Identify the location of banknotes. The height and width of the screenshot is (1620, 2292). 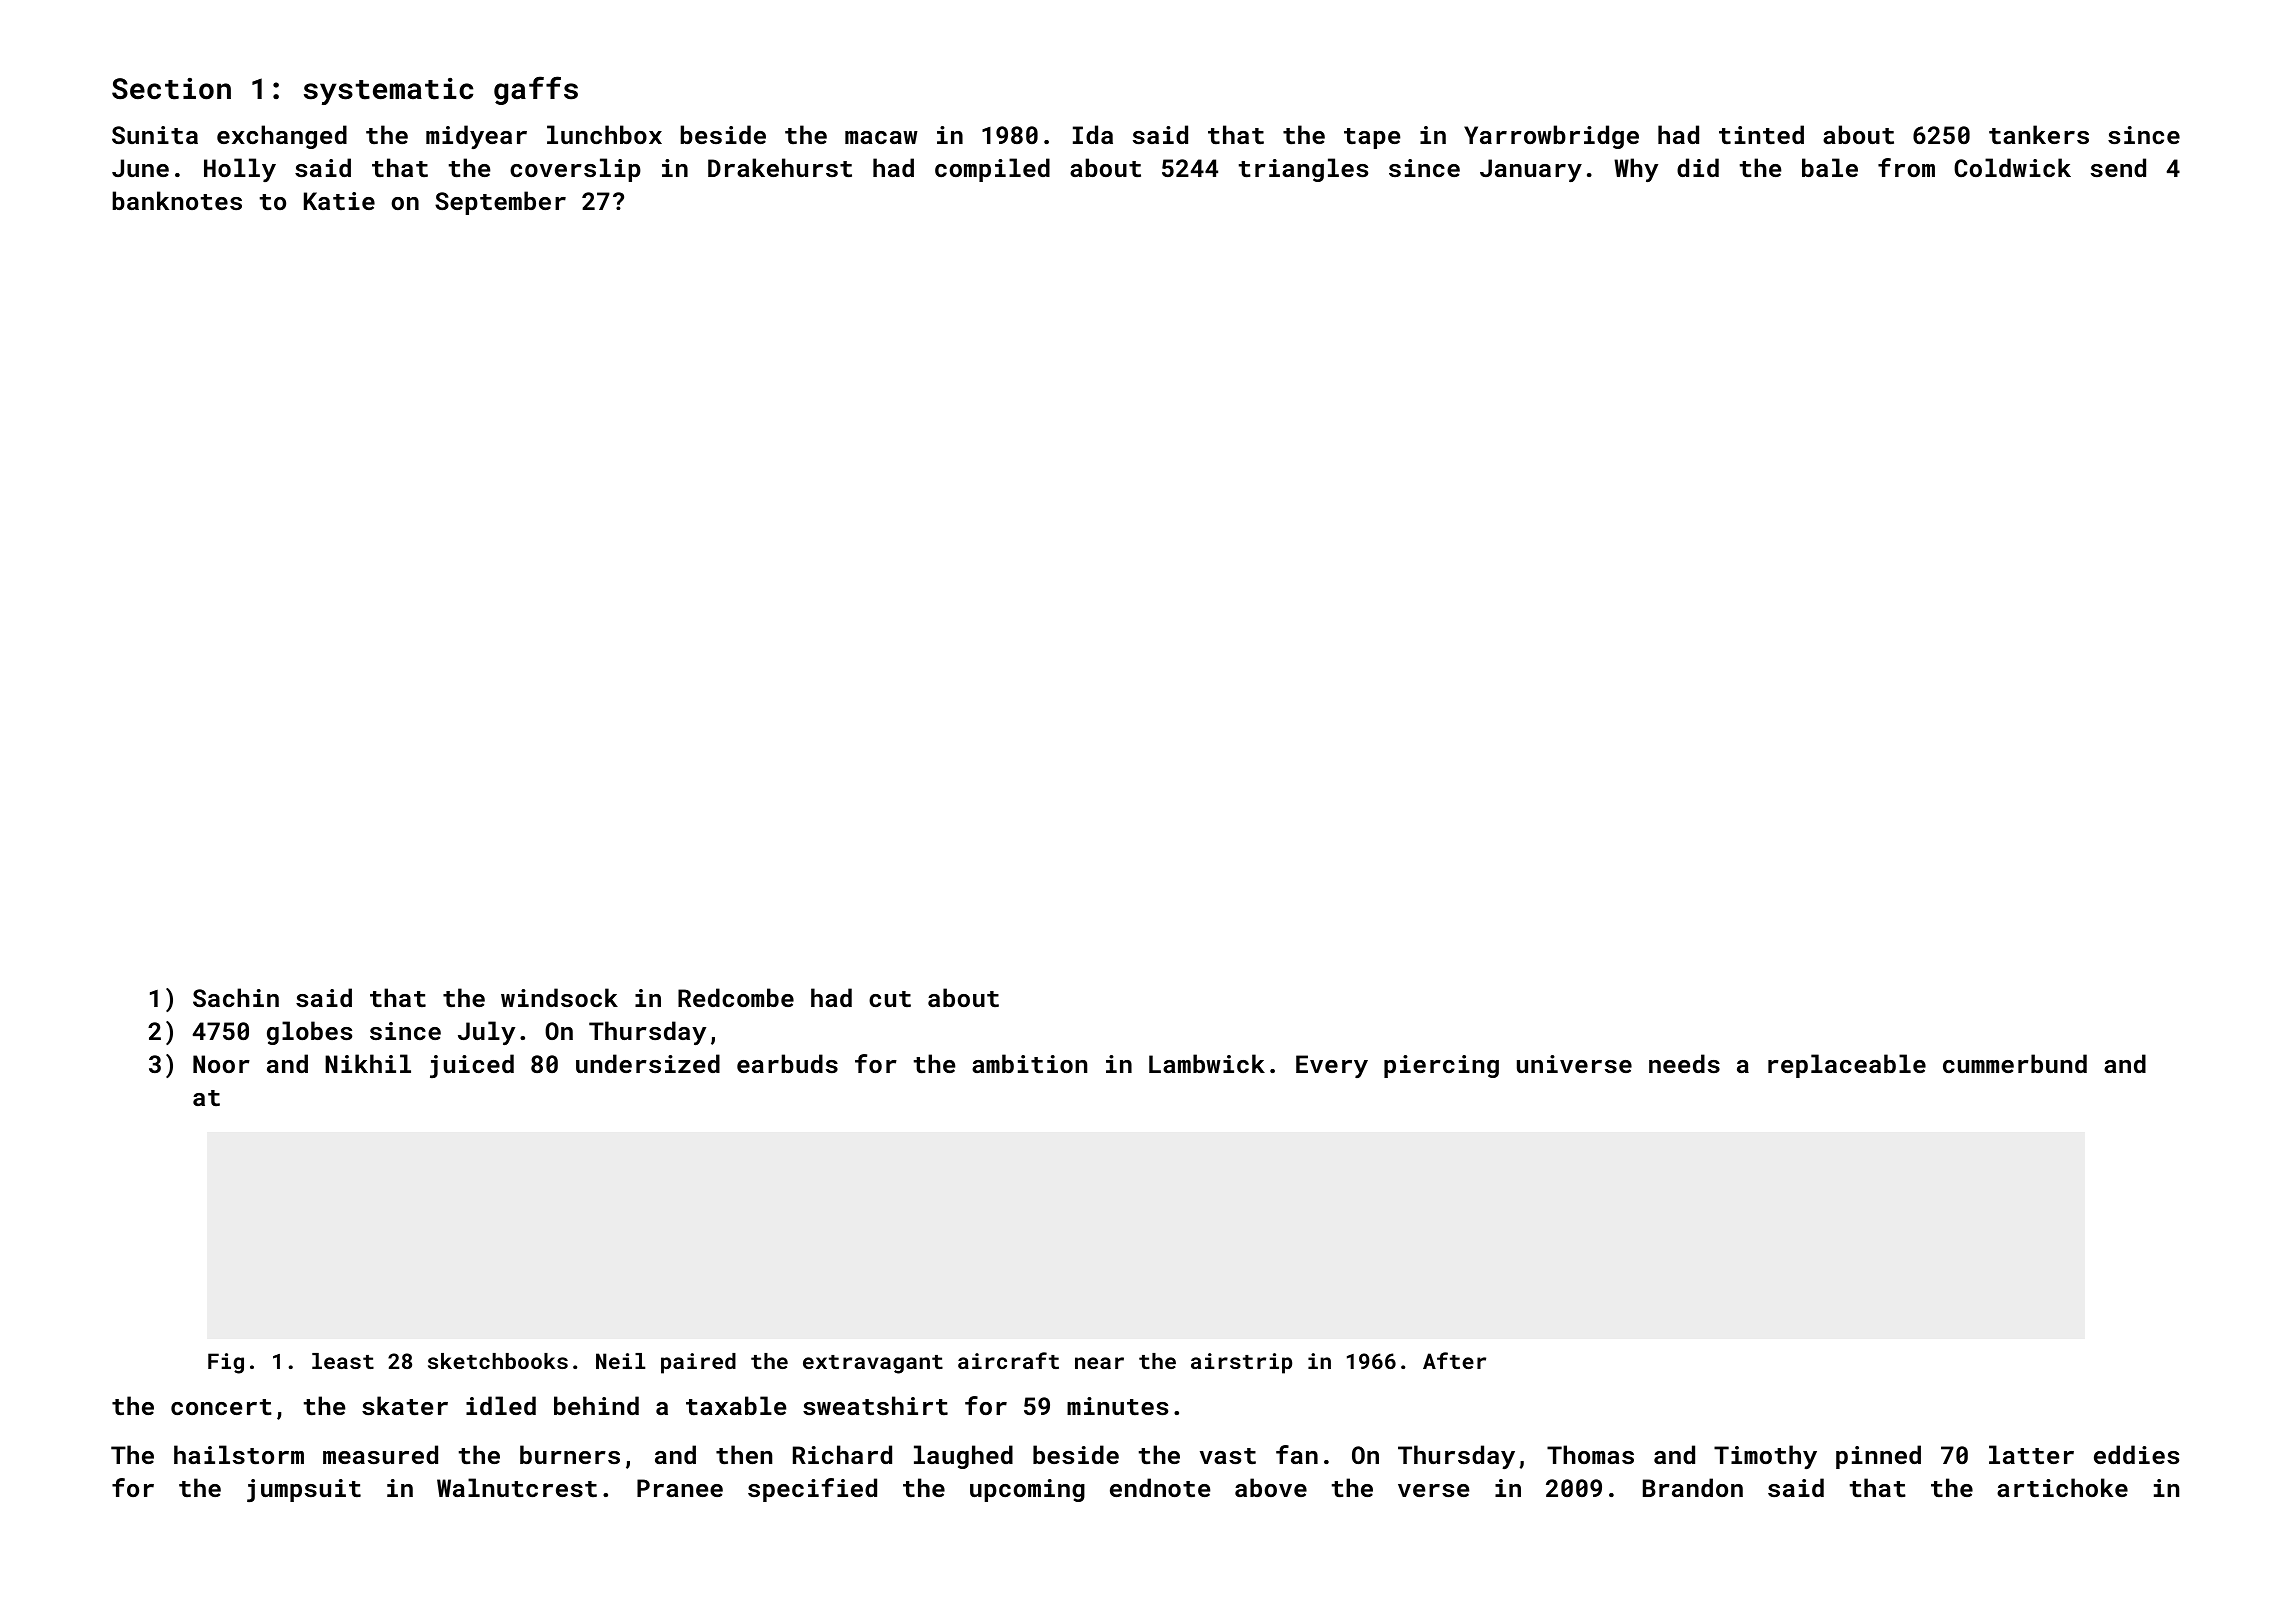
(177, 200).
